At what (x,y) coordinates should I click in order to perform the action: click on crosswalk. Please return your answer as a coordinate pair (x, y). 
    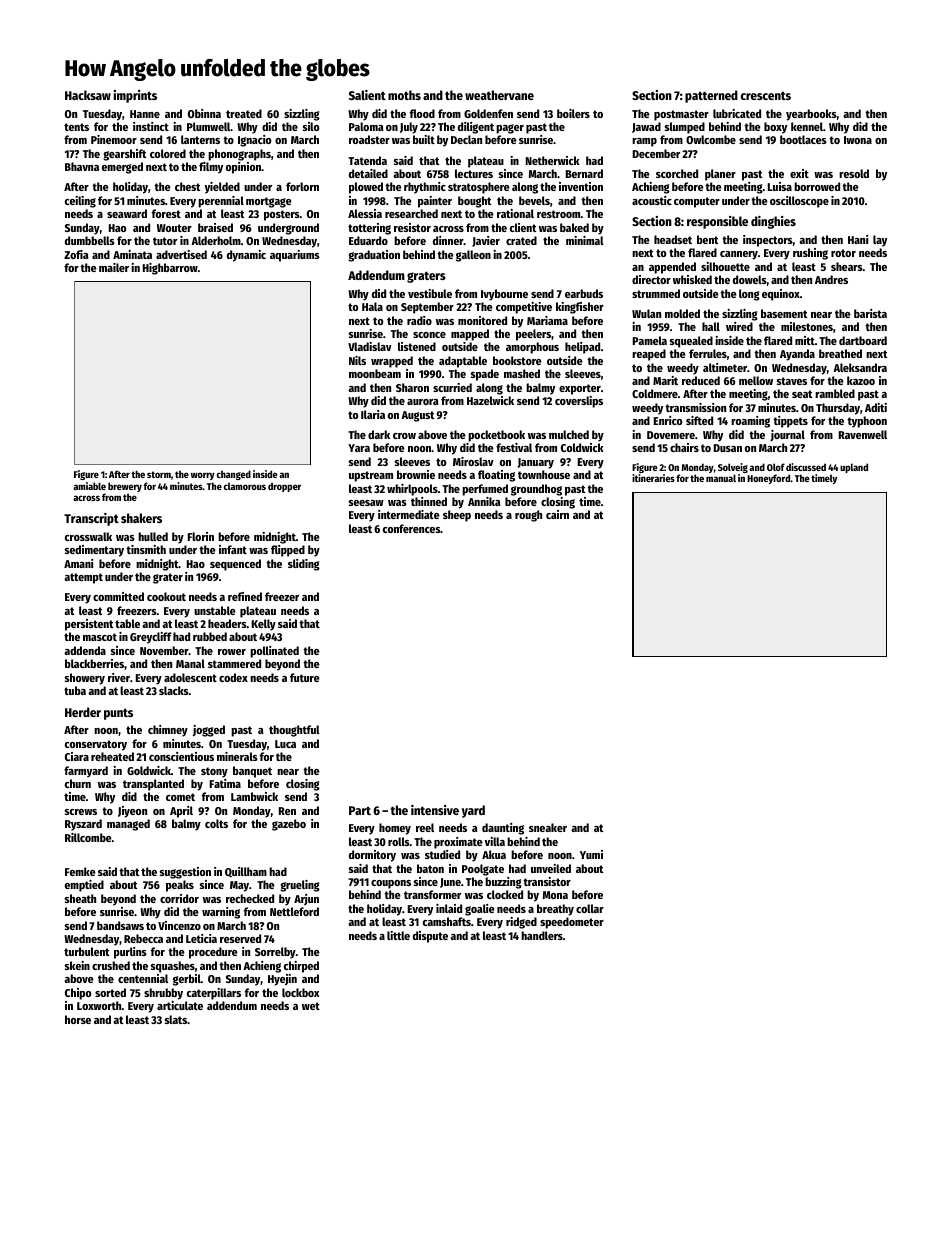
    Looking at the image, I should click on (88, 536).
